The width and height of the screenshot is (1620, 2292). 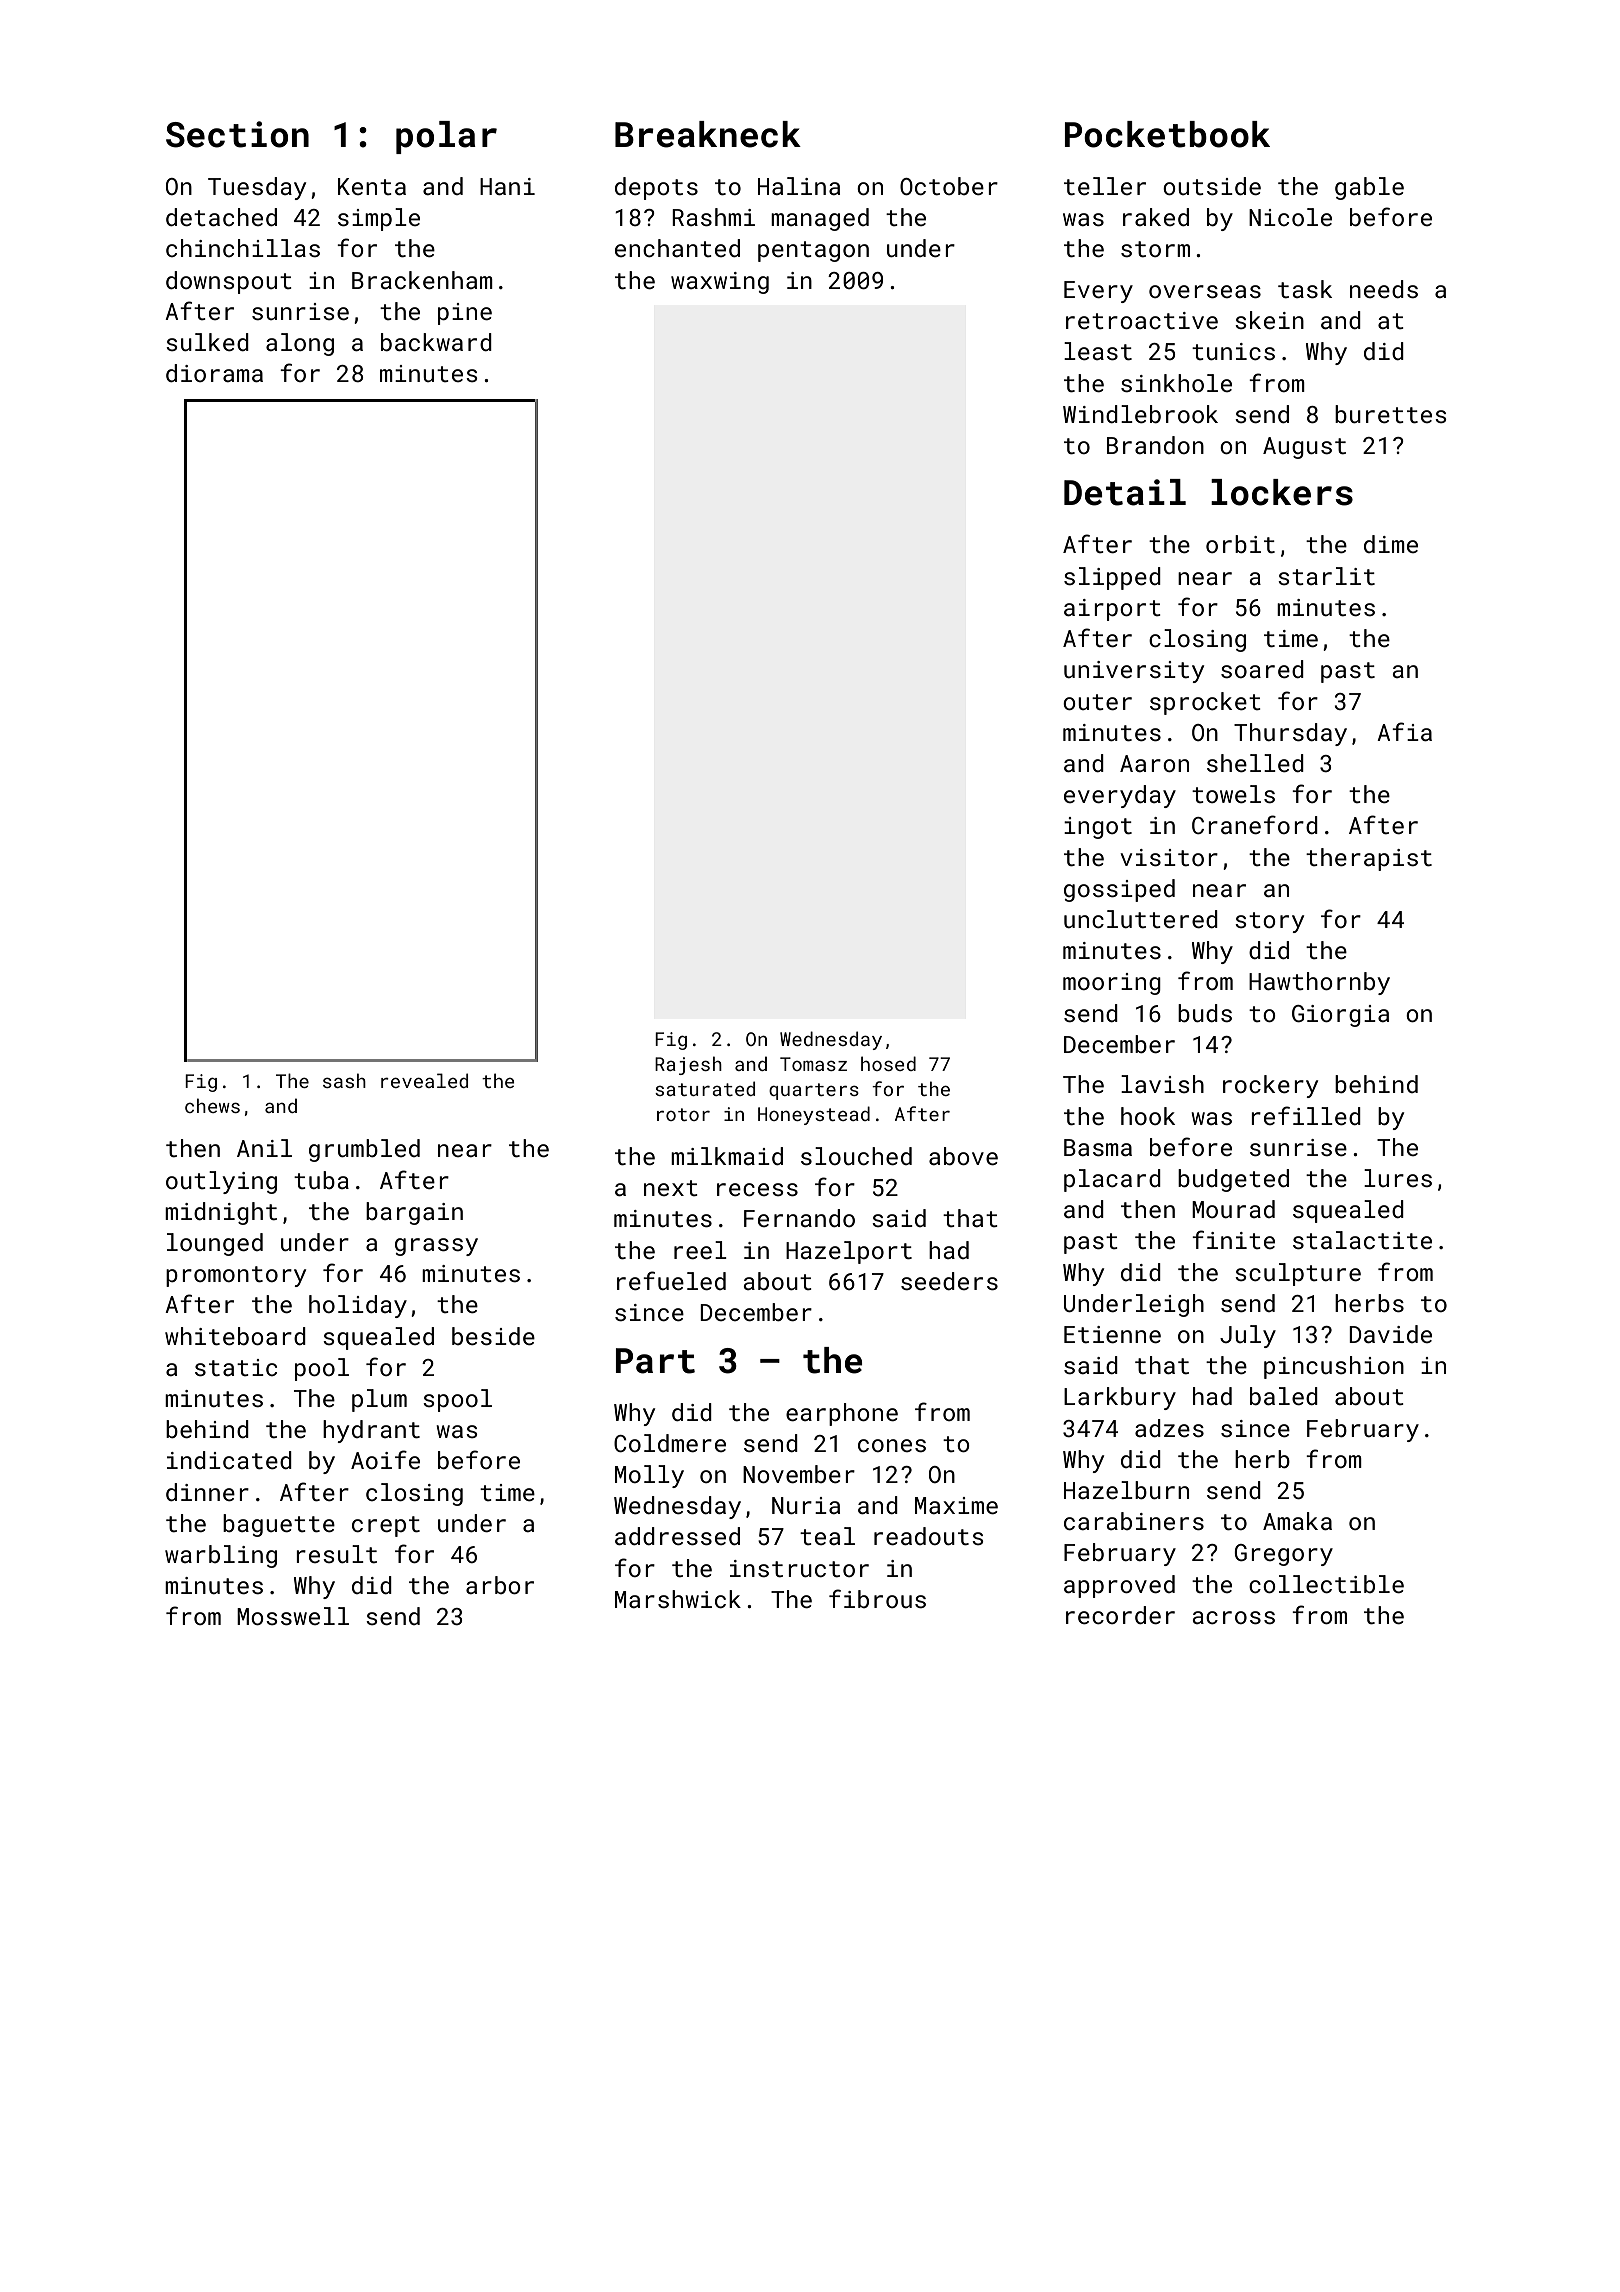 I want to click on pentagon, so click(x=813, y=251).
